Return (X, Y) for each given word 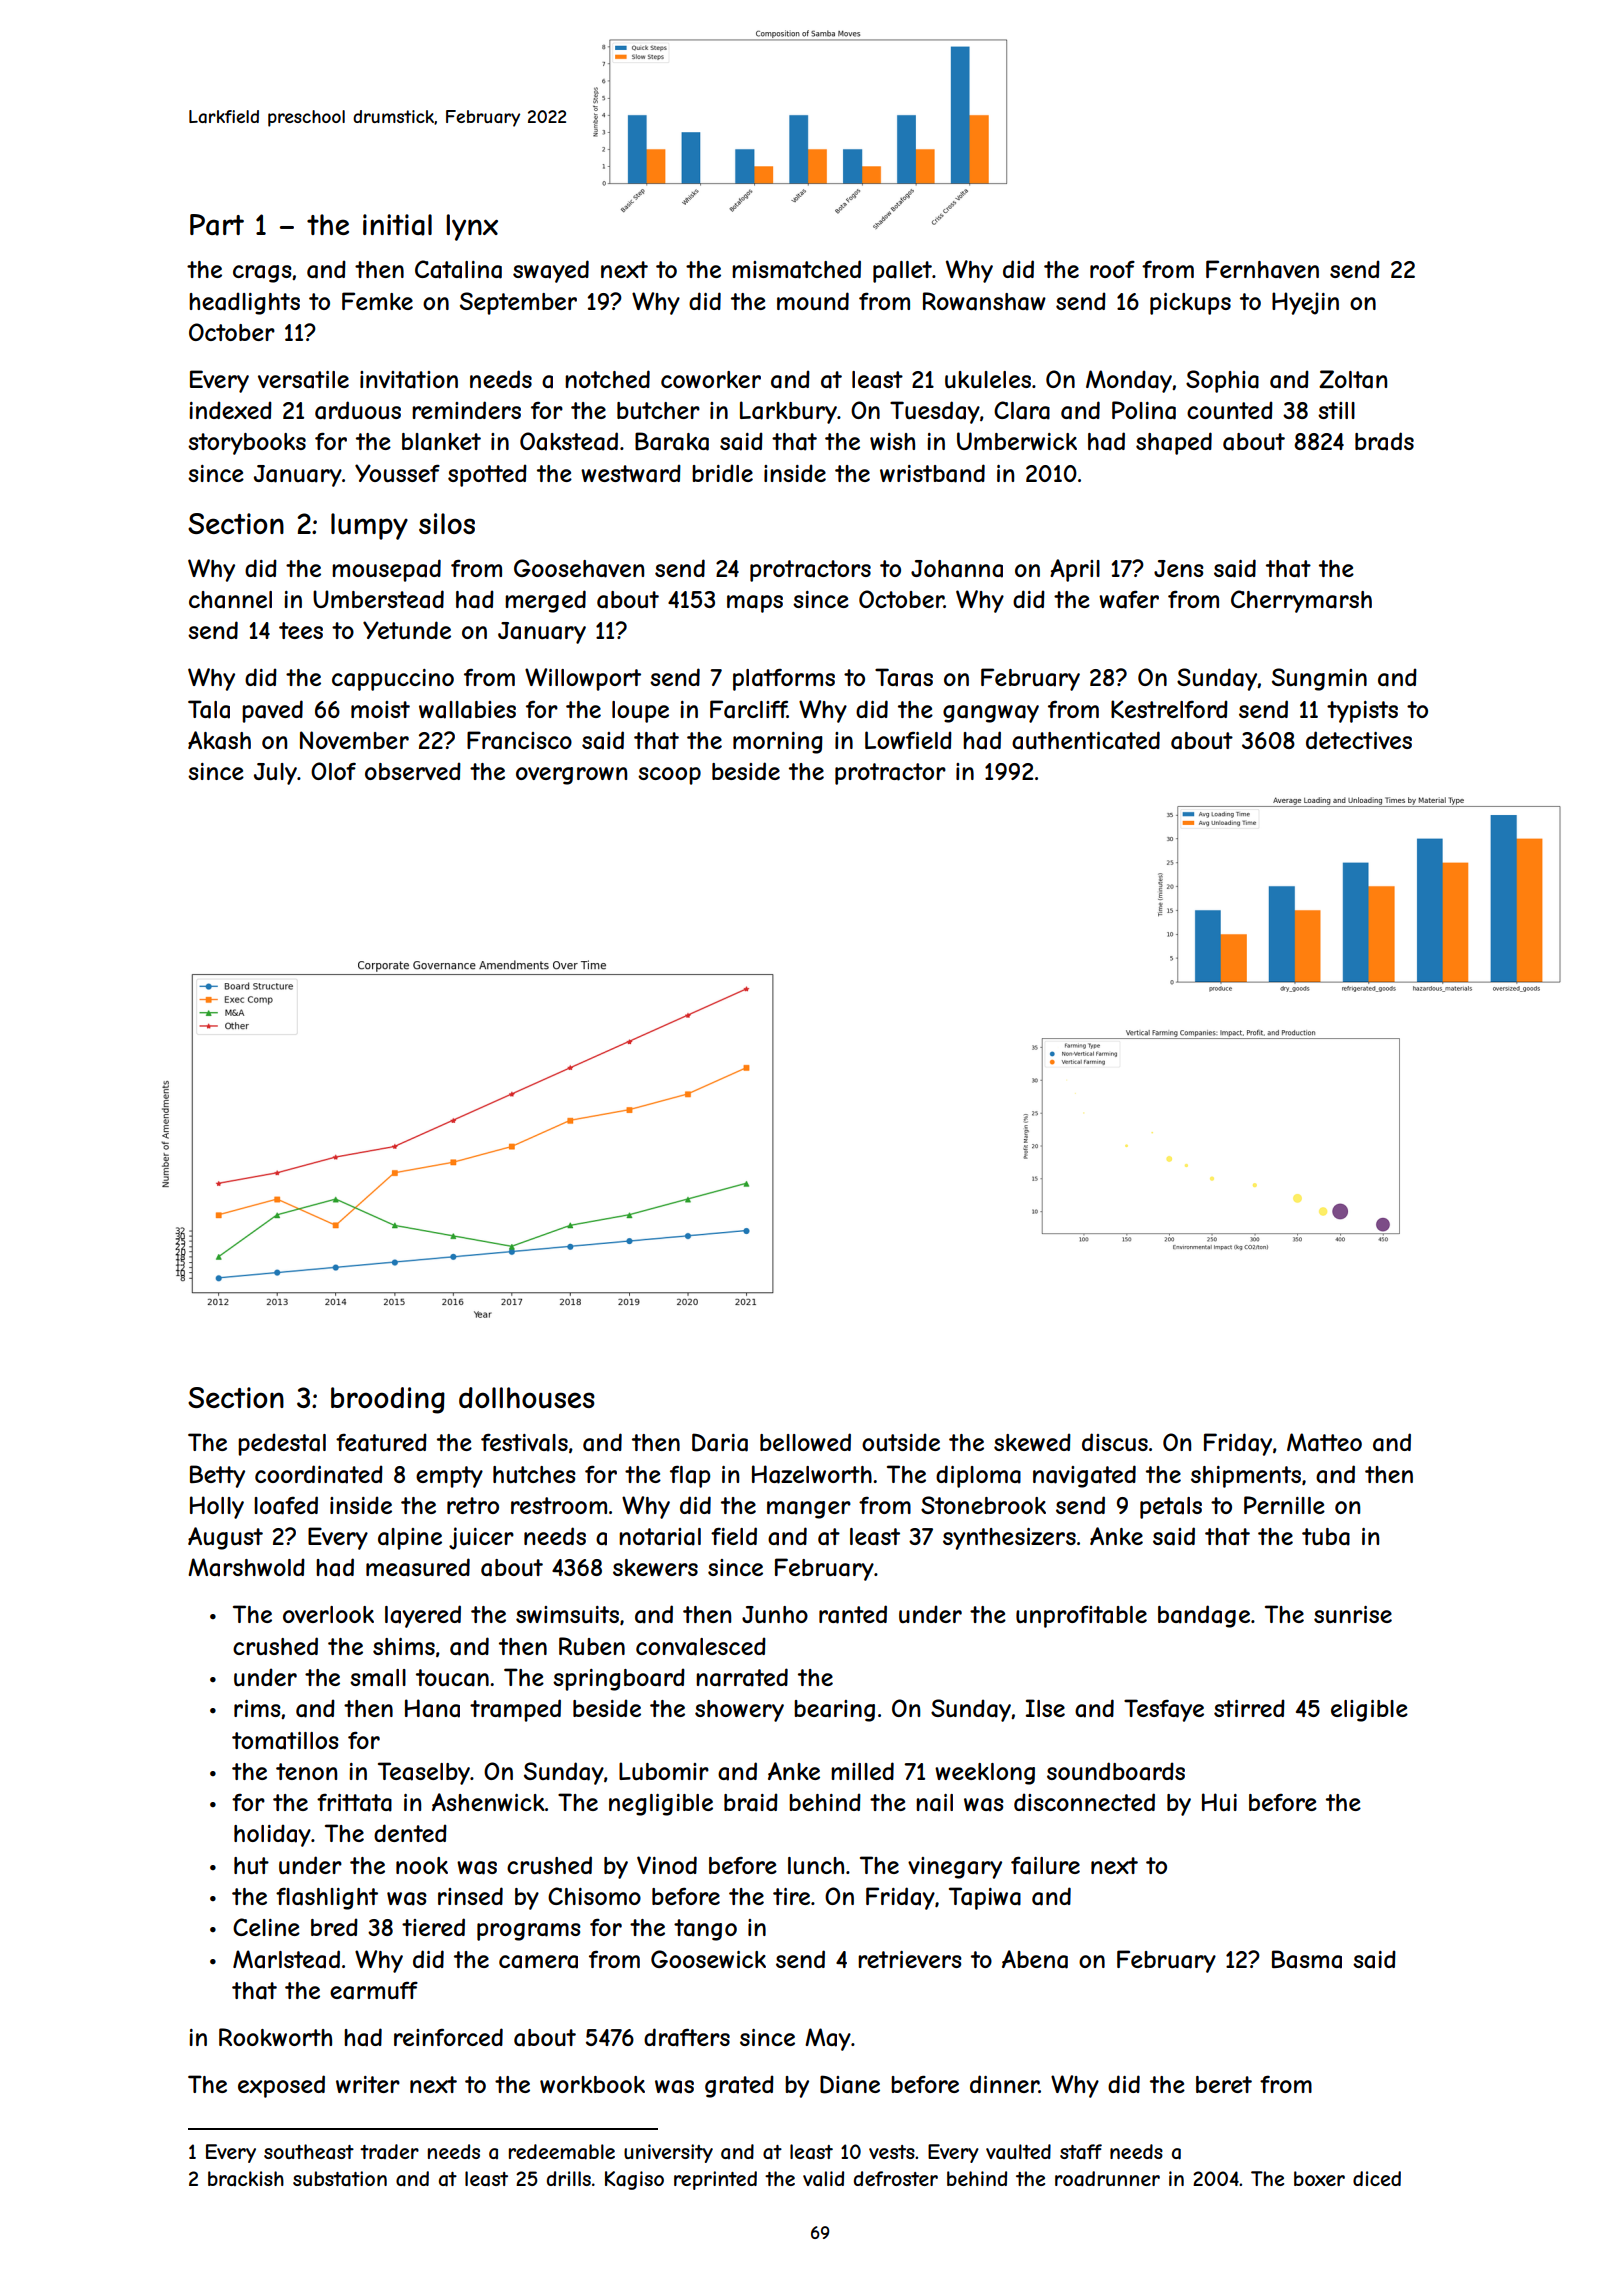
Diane (850, 2084)
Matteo (1324, 1442)
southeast (309, 2151)
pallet (902, 272)
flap (690, 1476)
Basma (1307, 1959)
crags (262, 274)
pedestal (282, 1444)
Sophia (1222, 381)
